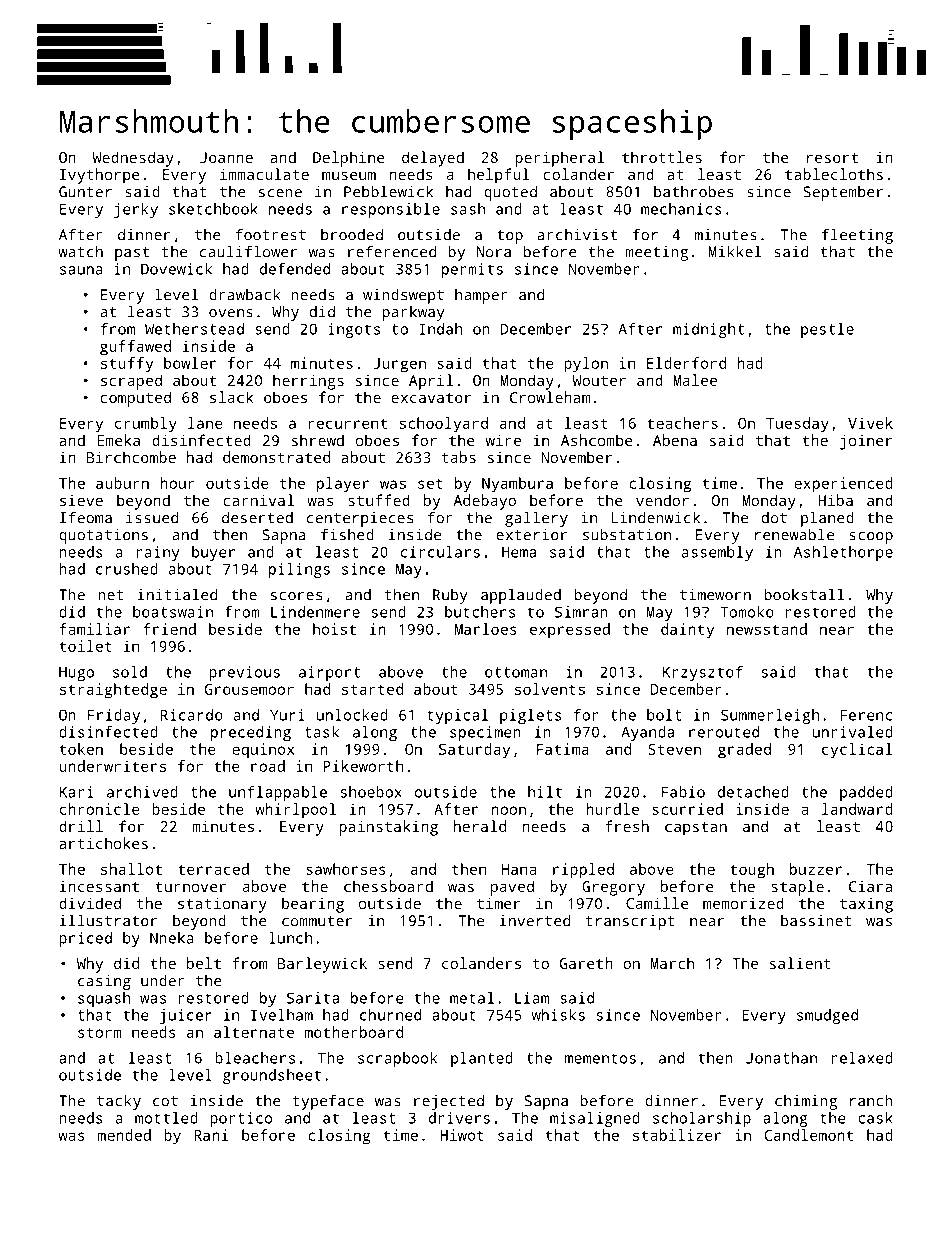  What do you see at coordinates (372, 689) in the page?
I see `started` at bounding box center [372, 689].
